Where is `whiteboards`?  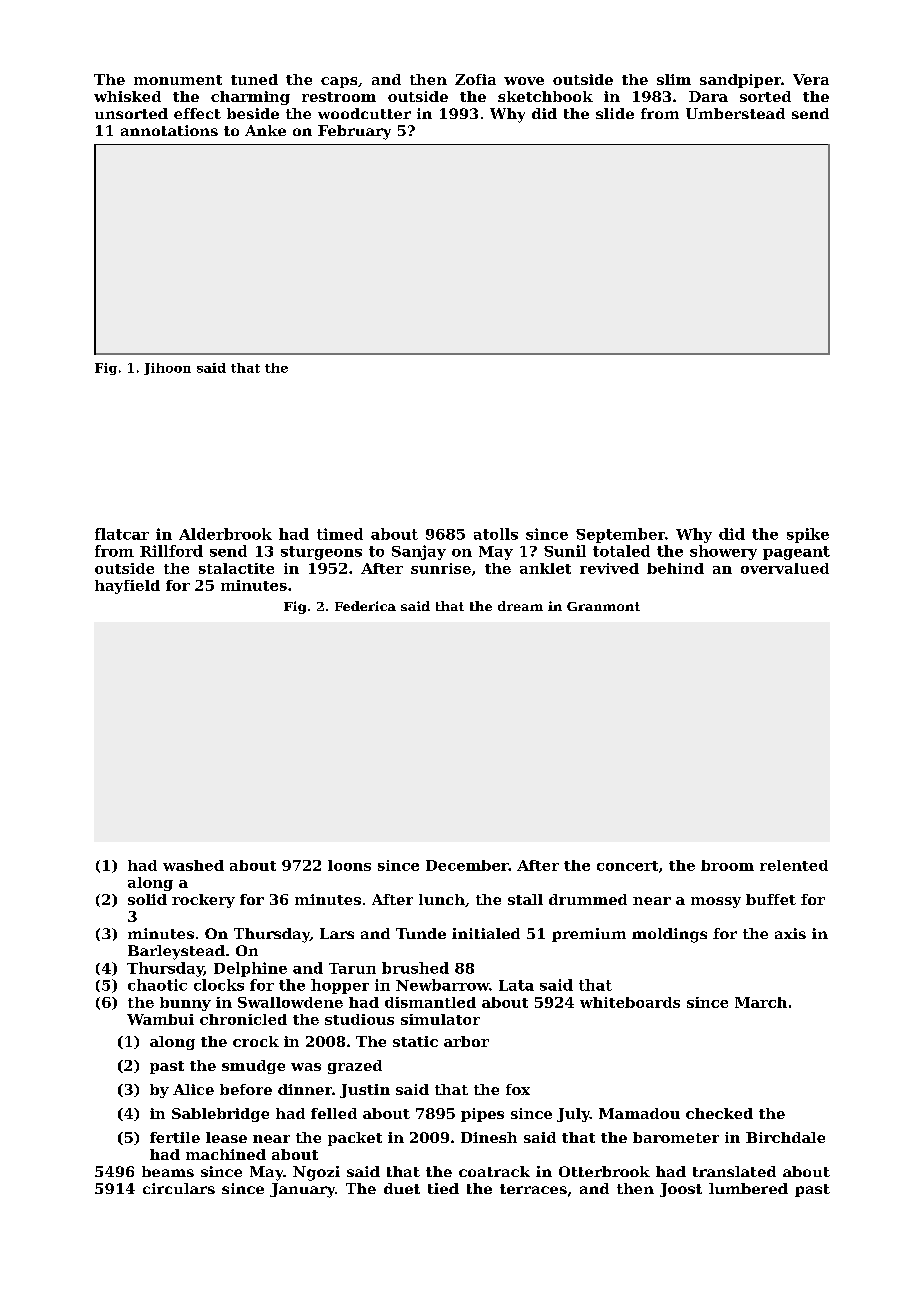 whiteboards is located at coordinates (630, 1002).
